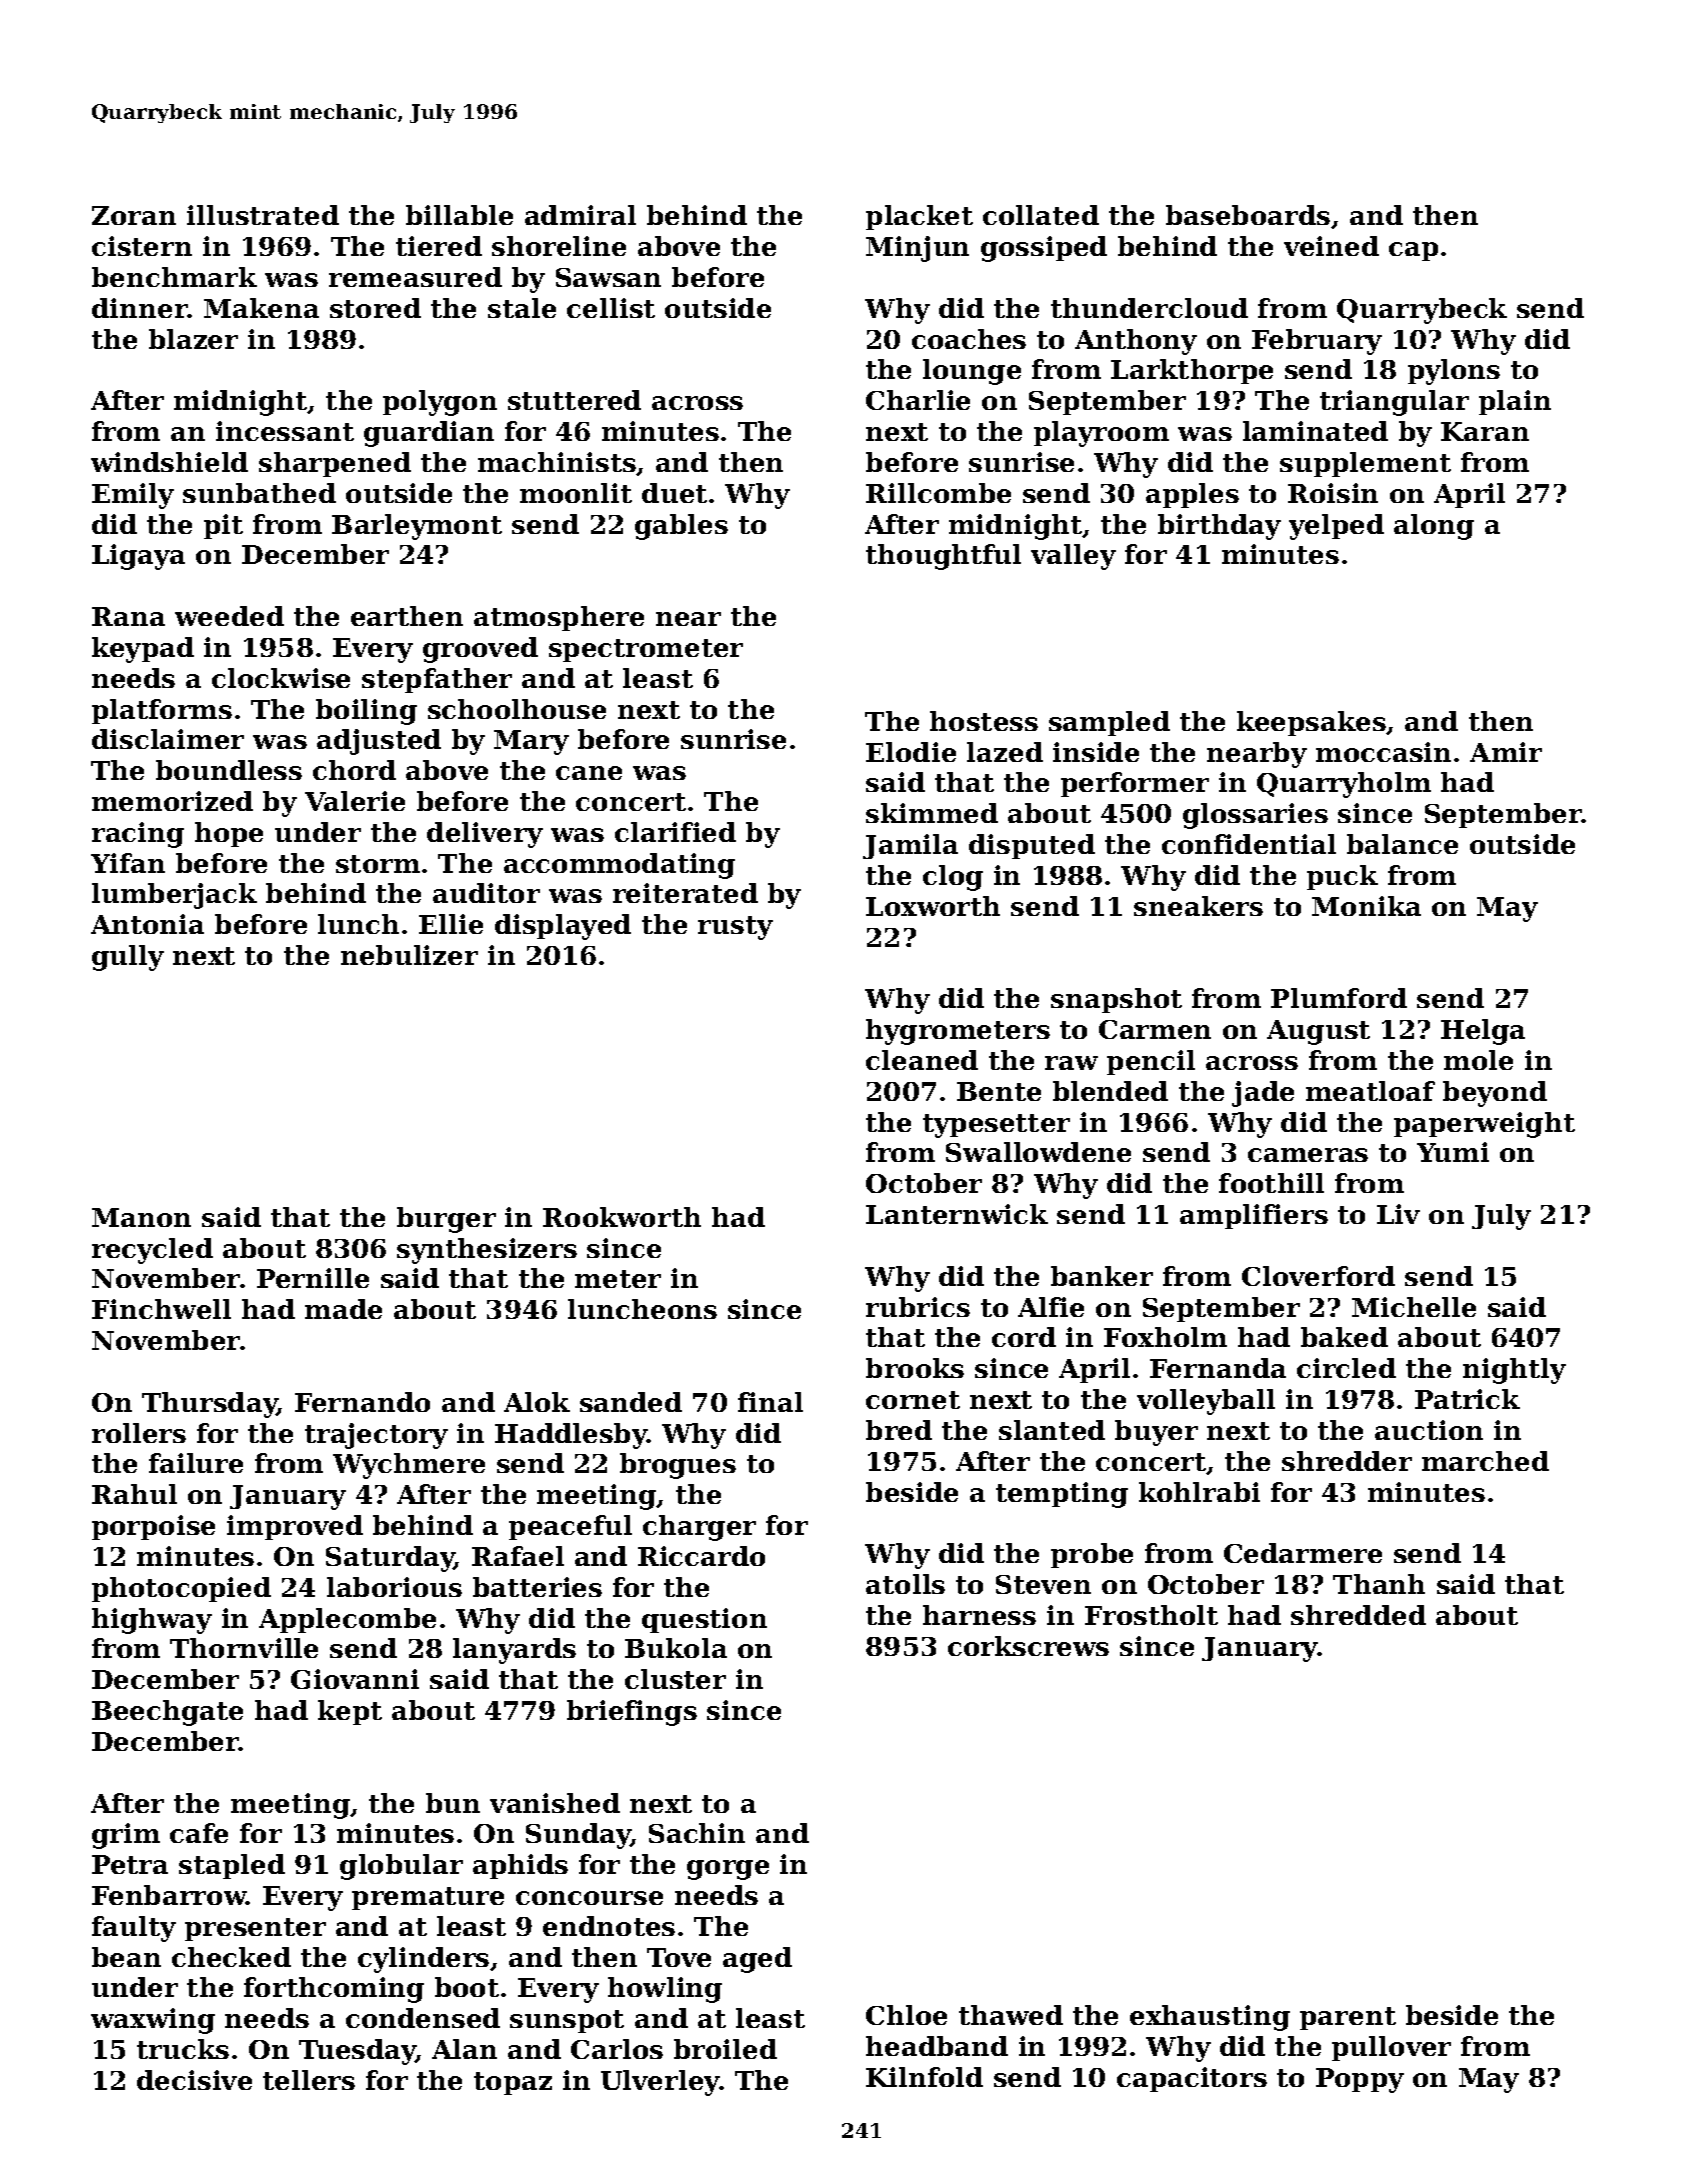 The height and width of the screenshot is (2178, 1683). What do you see at coordinates (924, 2077) in the screenshot?
I see `Kilnfold` at bounding box center [924, 2077].
